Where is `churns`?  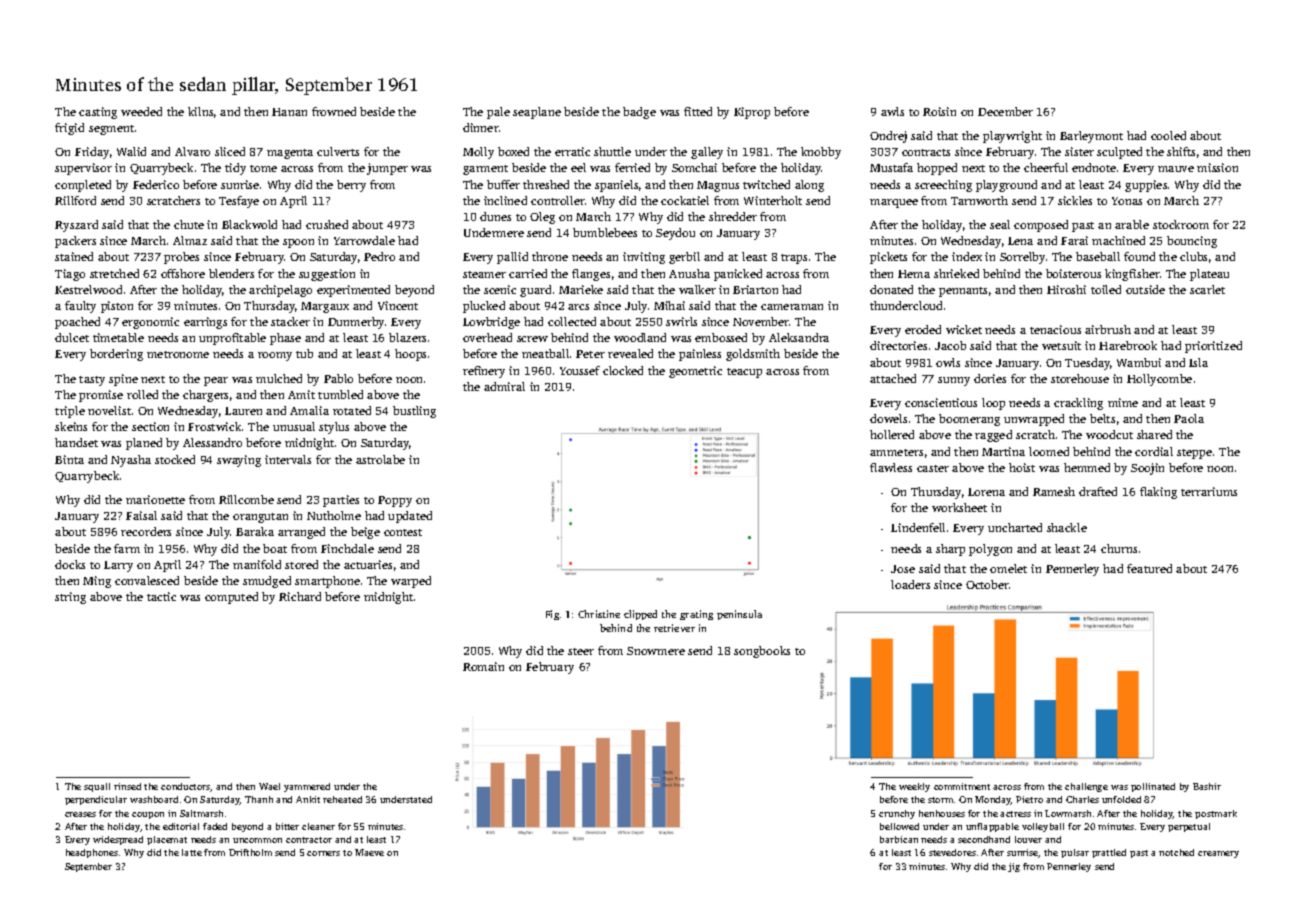 churns is located at coordinates (1119, 548).
